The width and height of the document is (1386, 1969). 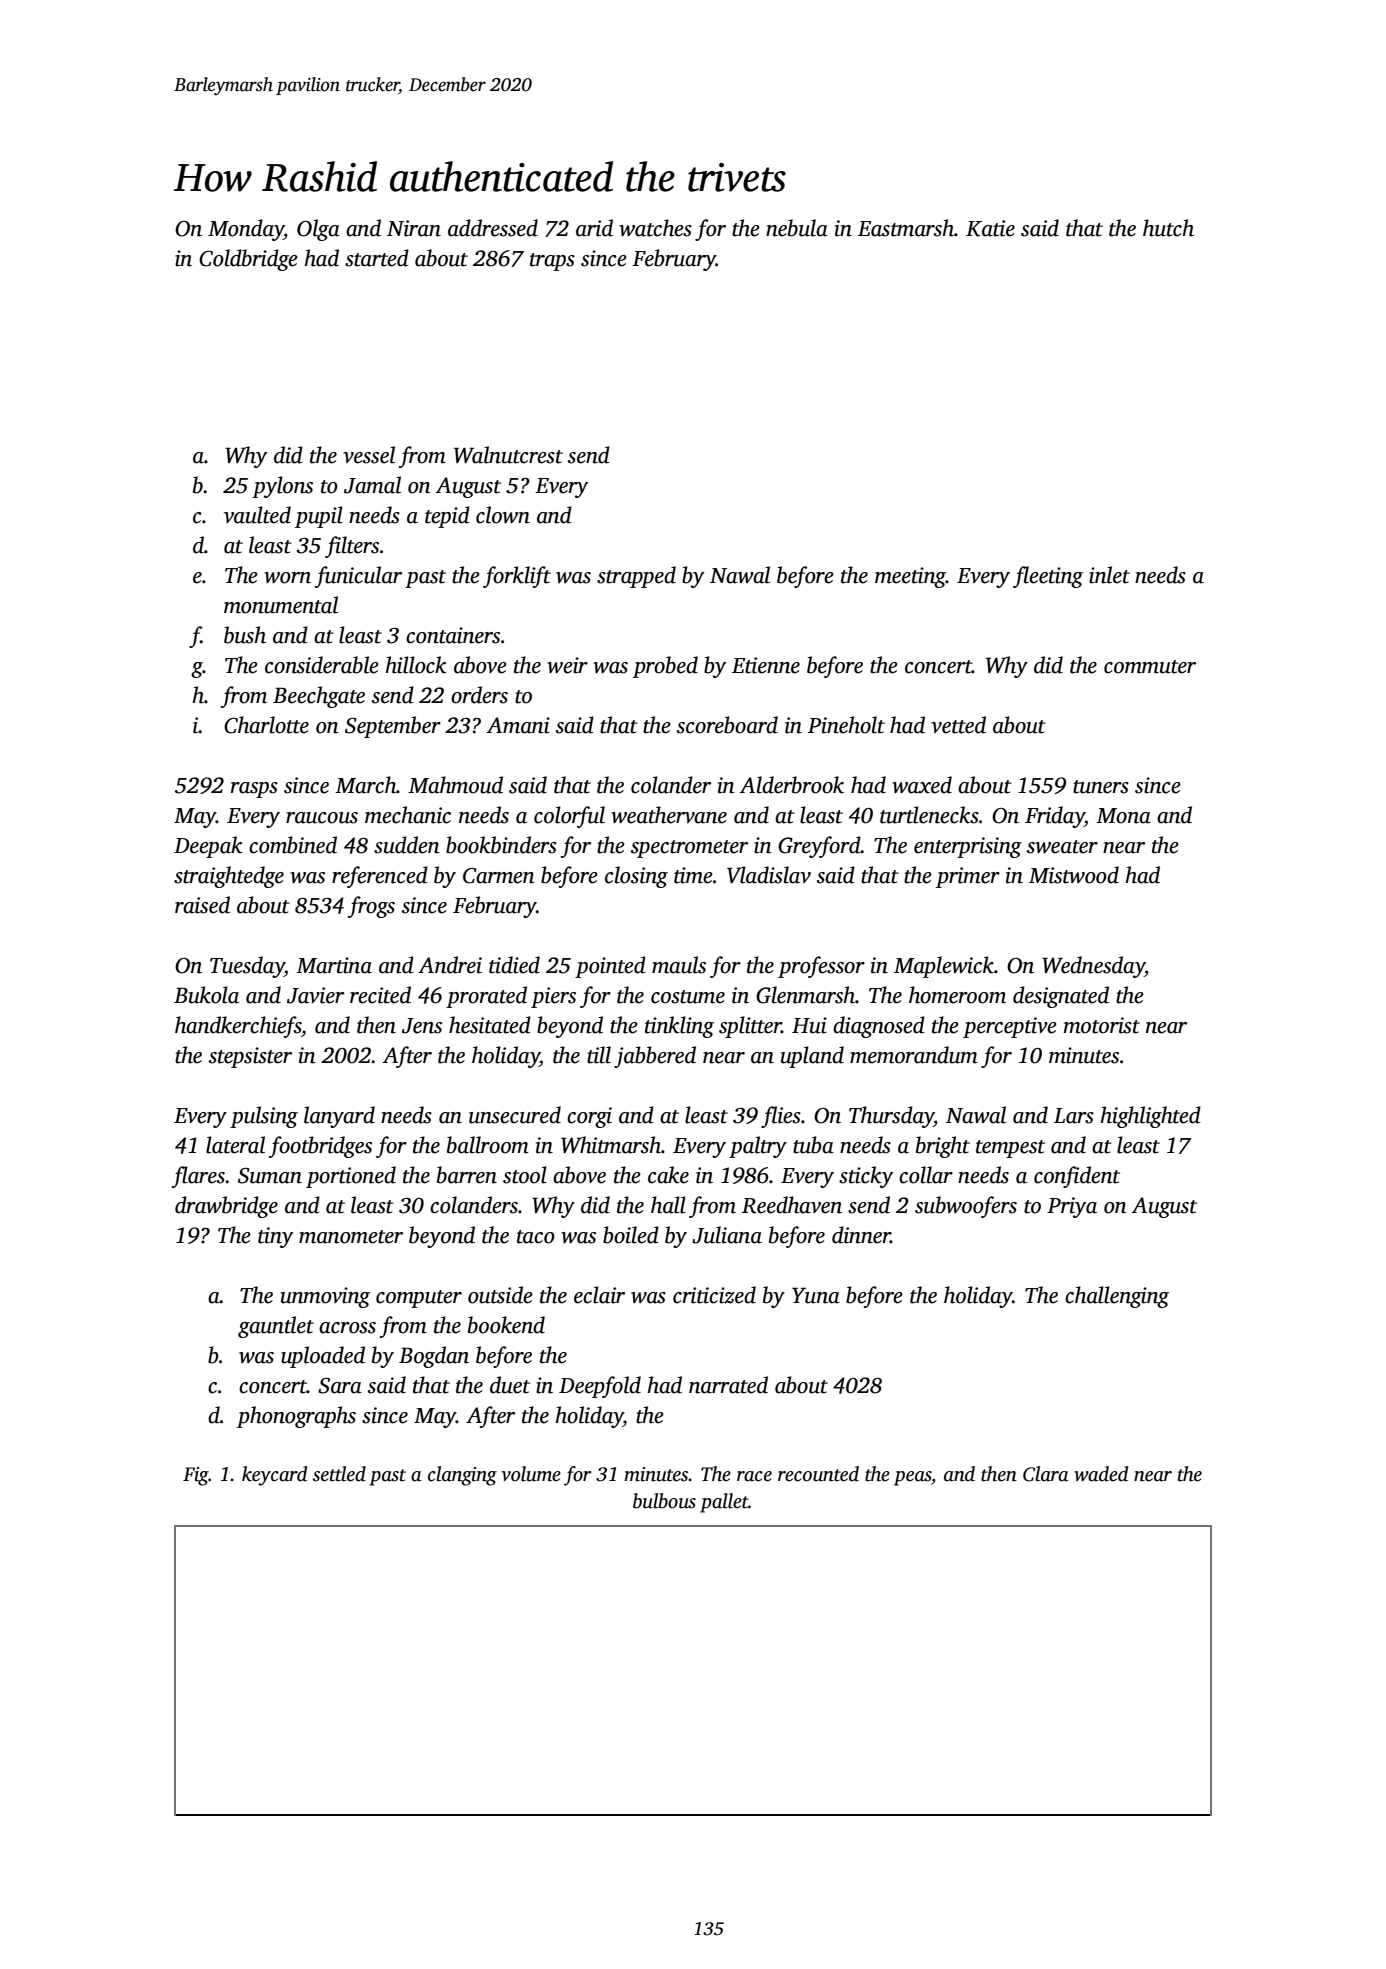 What do you see at coordinates (724, 1503) in the document?
I see `pallet` at bounding box center [724, 1503].
